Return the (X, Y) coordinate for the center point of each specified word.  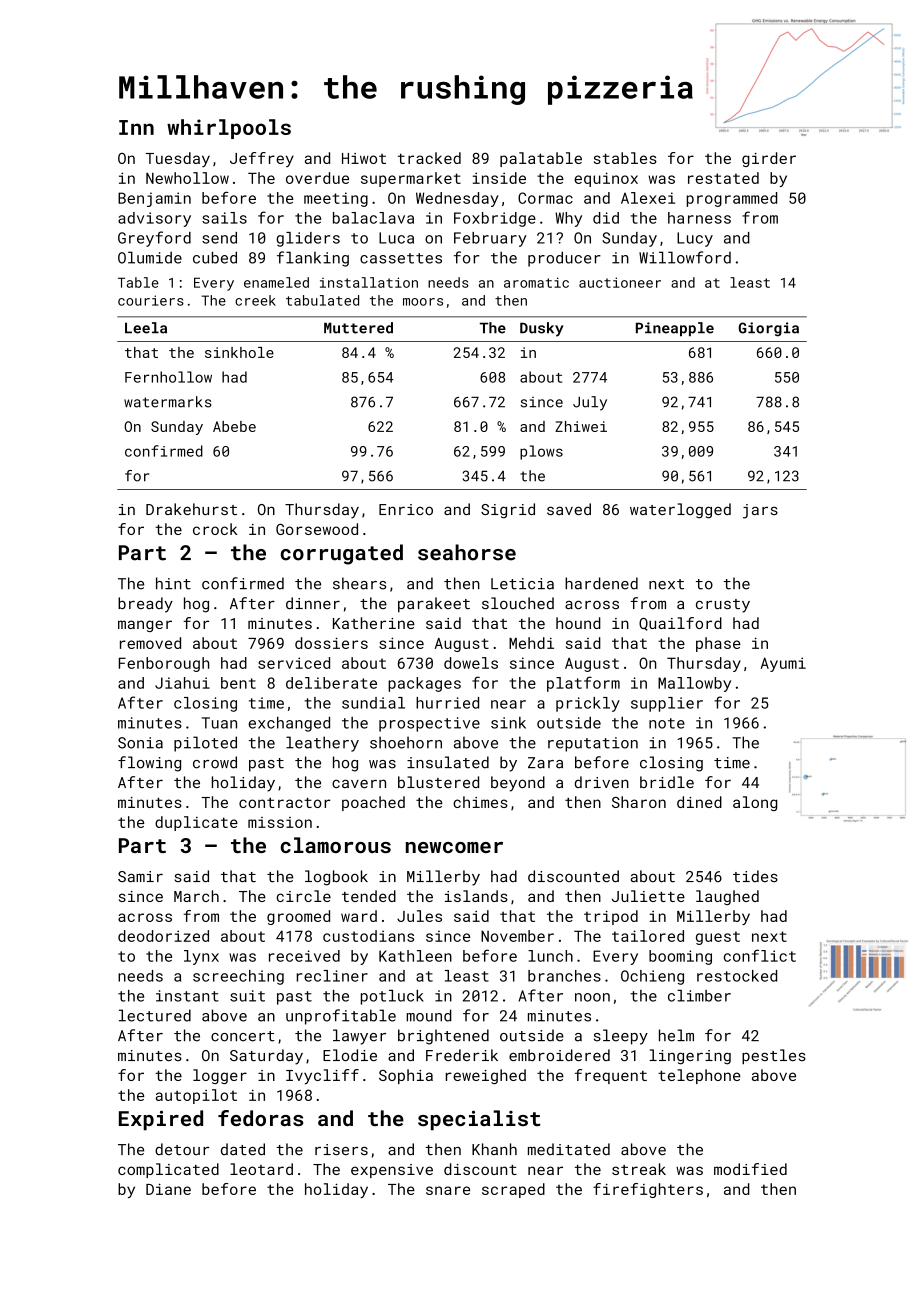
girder (769, 159)
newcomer (454, 847)
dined (699, 802)
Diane (168, 1189)
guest (718, 938)
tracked (429, 158)
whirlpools (229, 129)
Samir (140, 876)
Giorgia (768, 329)
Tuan (219, 723)
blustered (438, 782)
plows (541, 452)
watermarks (168, 402)
